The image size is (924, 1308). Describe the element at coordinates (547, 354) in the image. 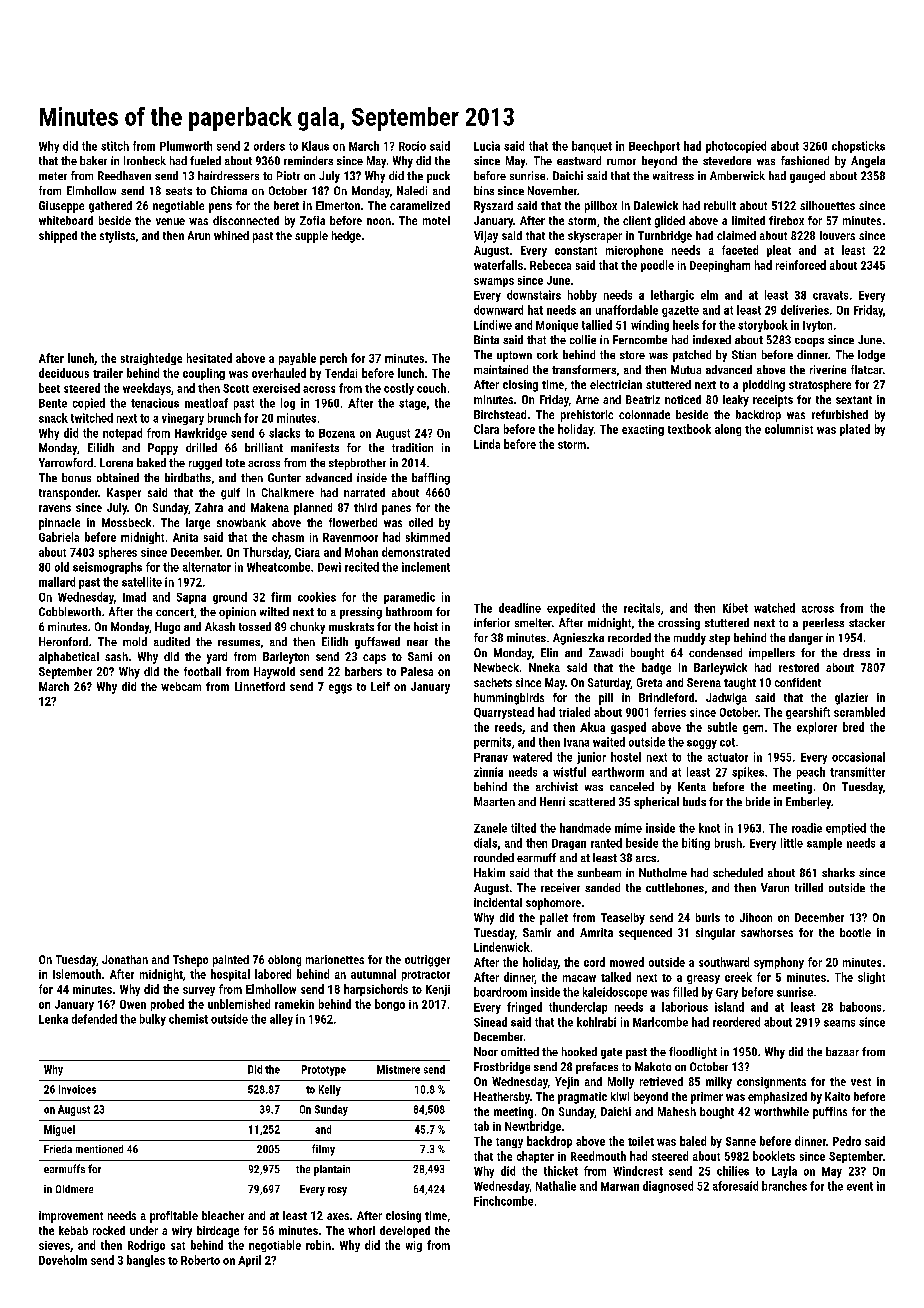

I see `cork` at that location.
